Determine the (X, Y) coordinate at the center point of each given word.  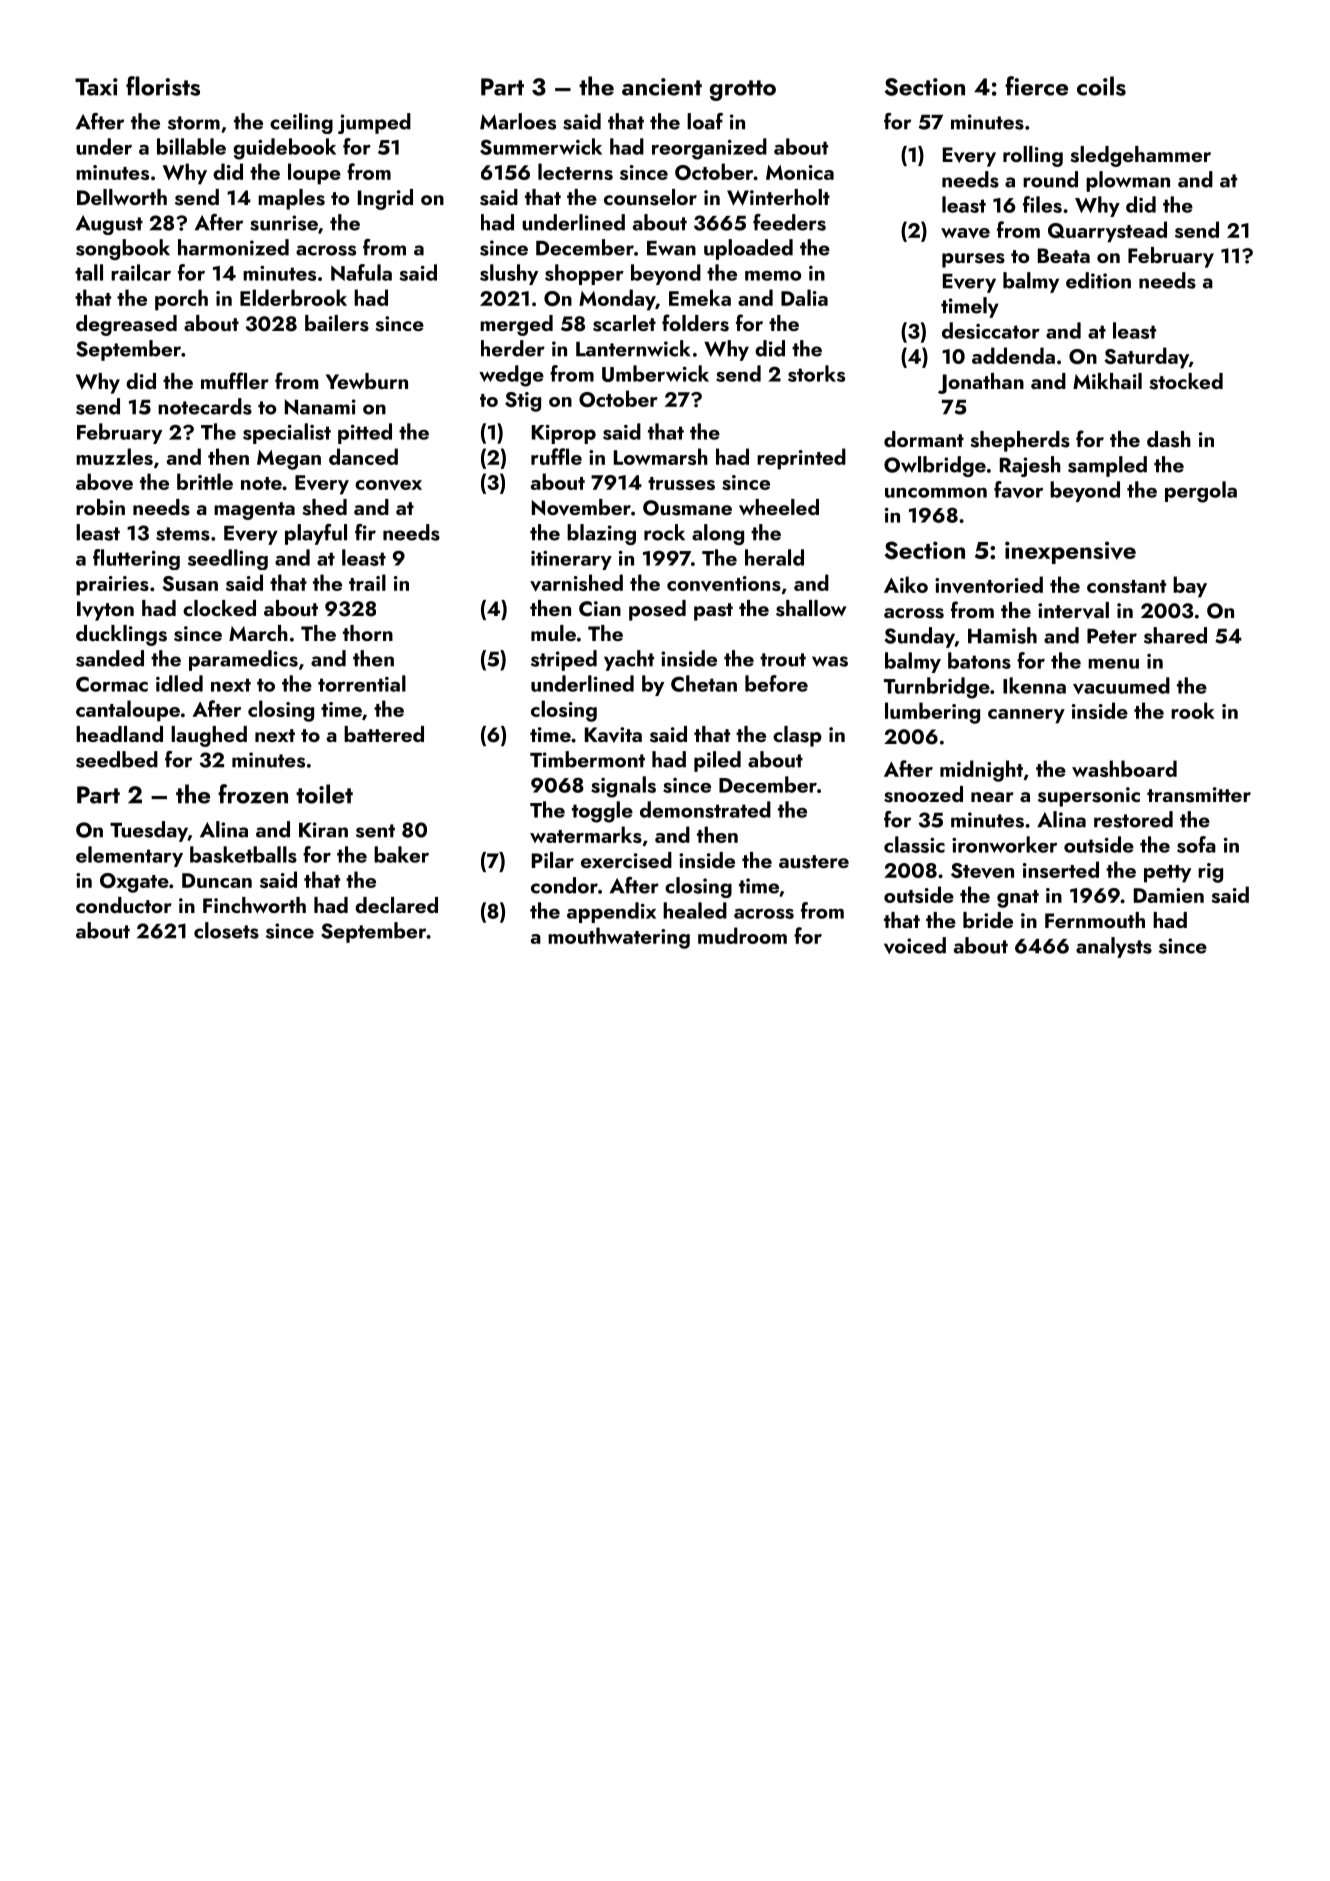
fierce (1036, 86)
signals (623, 787)
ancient (662, 87)
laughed (209, 736)
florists (163, 86)
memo (773, 276)
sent (375, 831)
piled (717, 761)
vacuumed (1121, 685)
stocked (1186, 381)
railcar (141, 272)
